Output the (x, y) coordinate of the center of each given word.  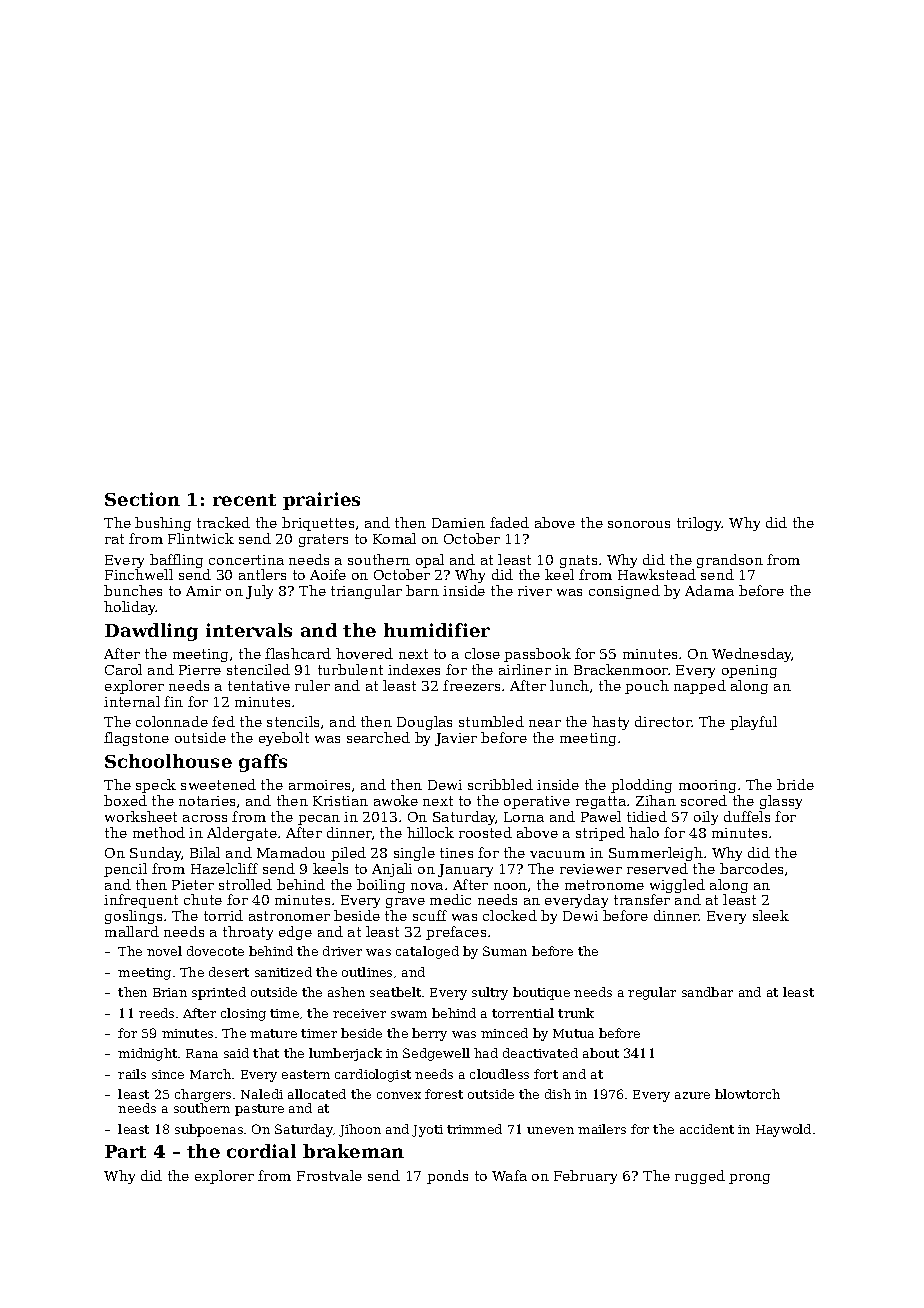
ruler (312, 685)
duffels (747, 816)
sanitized (283, 972)
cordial (261, 1151)
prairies (321, 501)
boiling (381, 886)
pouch (647, 687)
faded (509, 522)
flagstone (136, 739)
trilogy (700, 524)
